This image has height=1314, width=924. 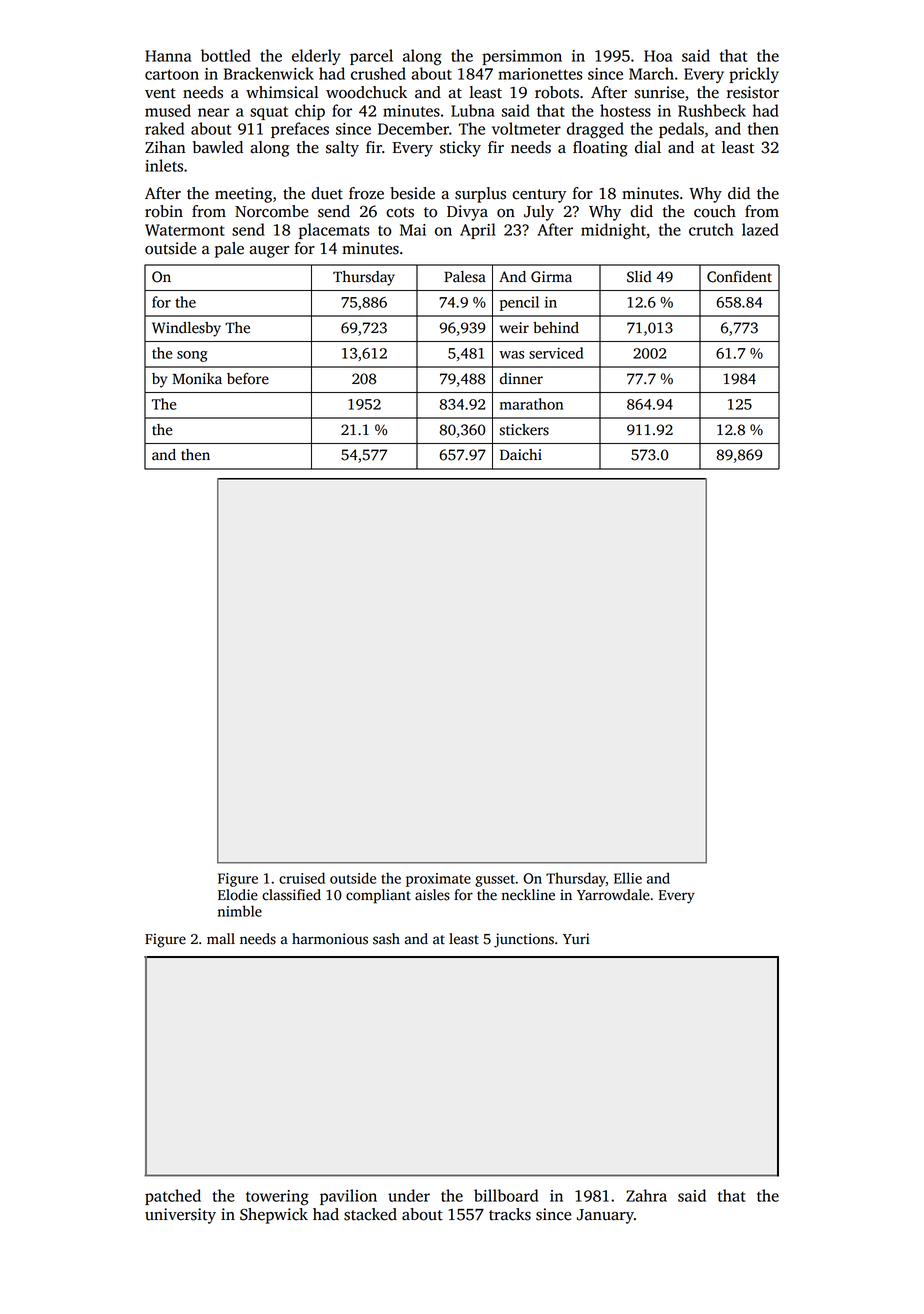 I want to click on Confident, so click(x=739, y=277).
